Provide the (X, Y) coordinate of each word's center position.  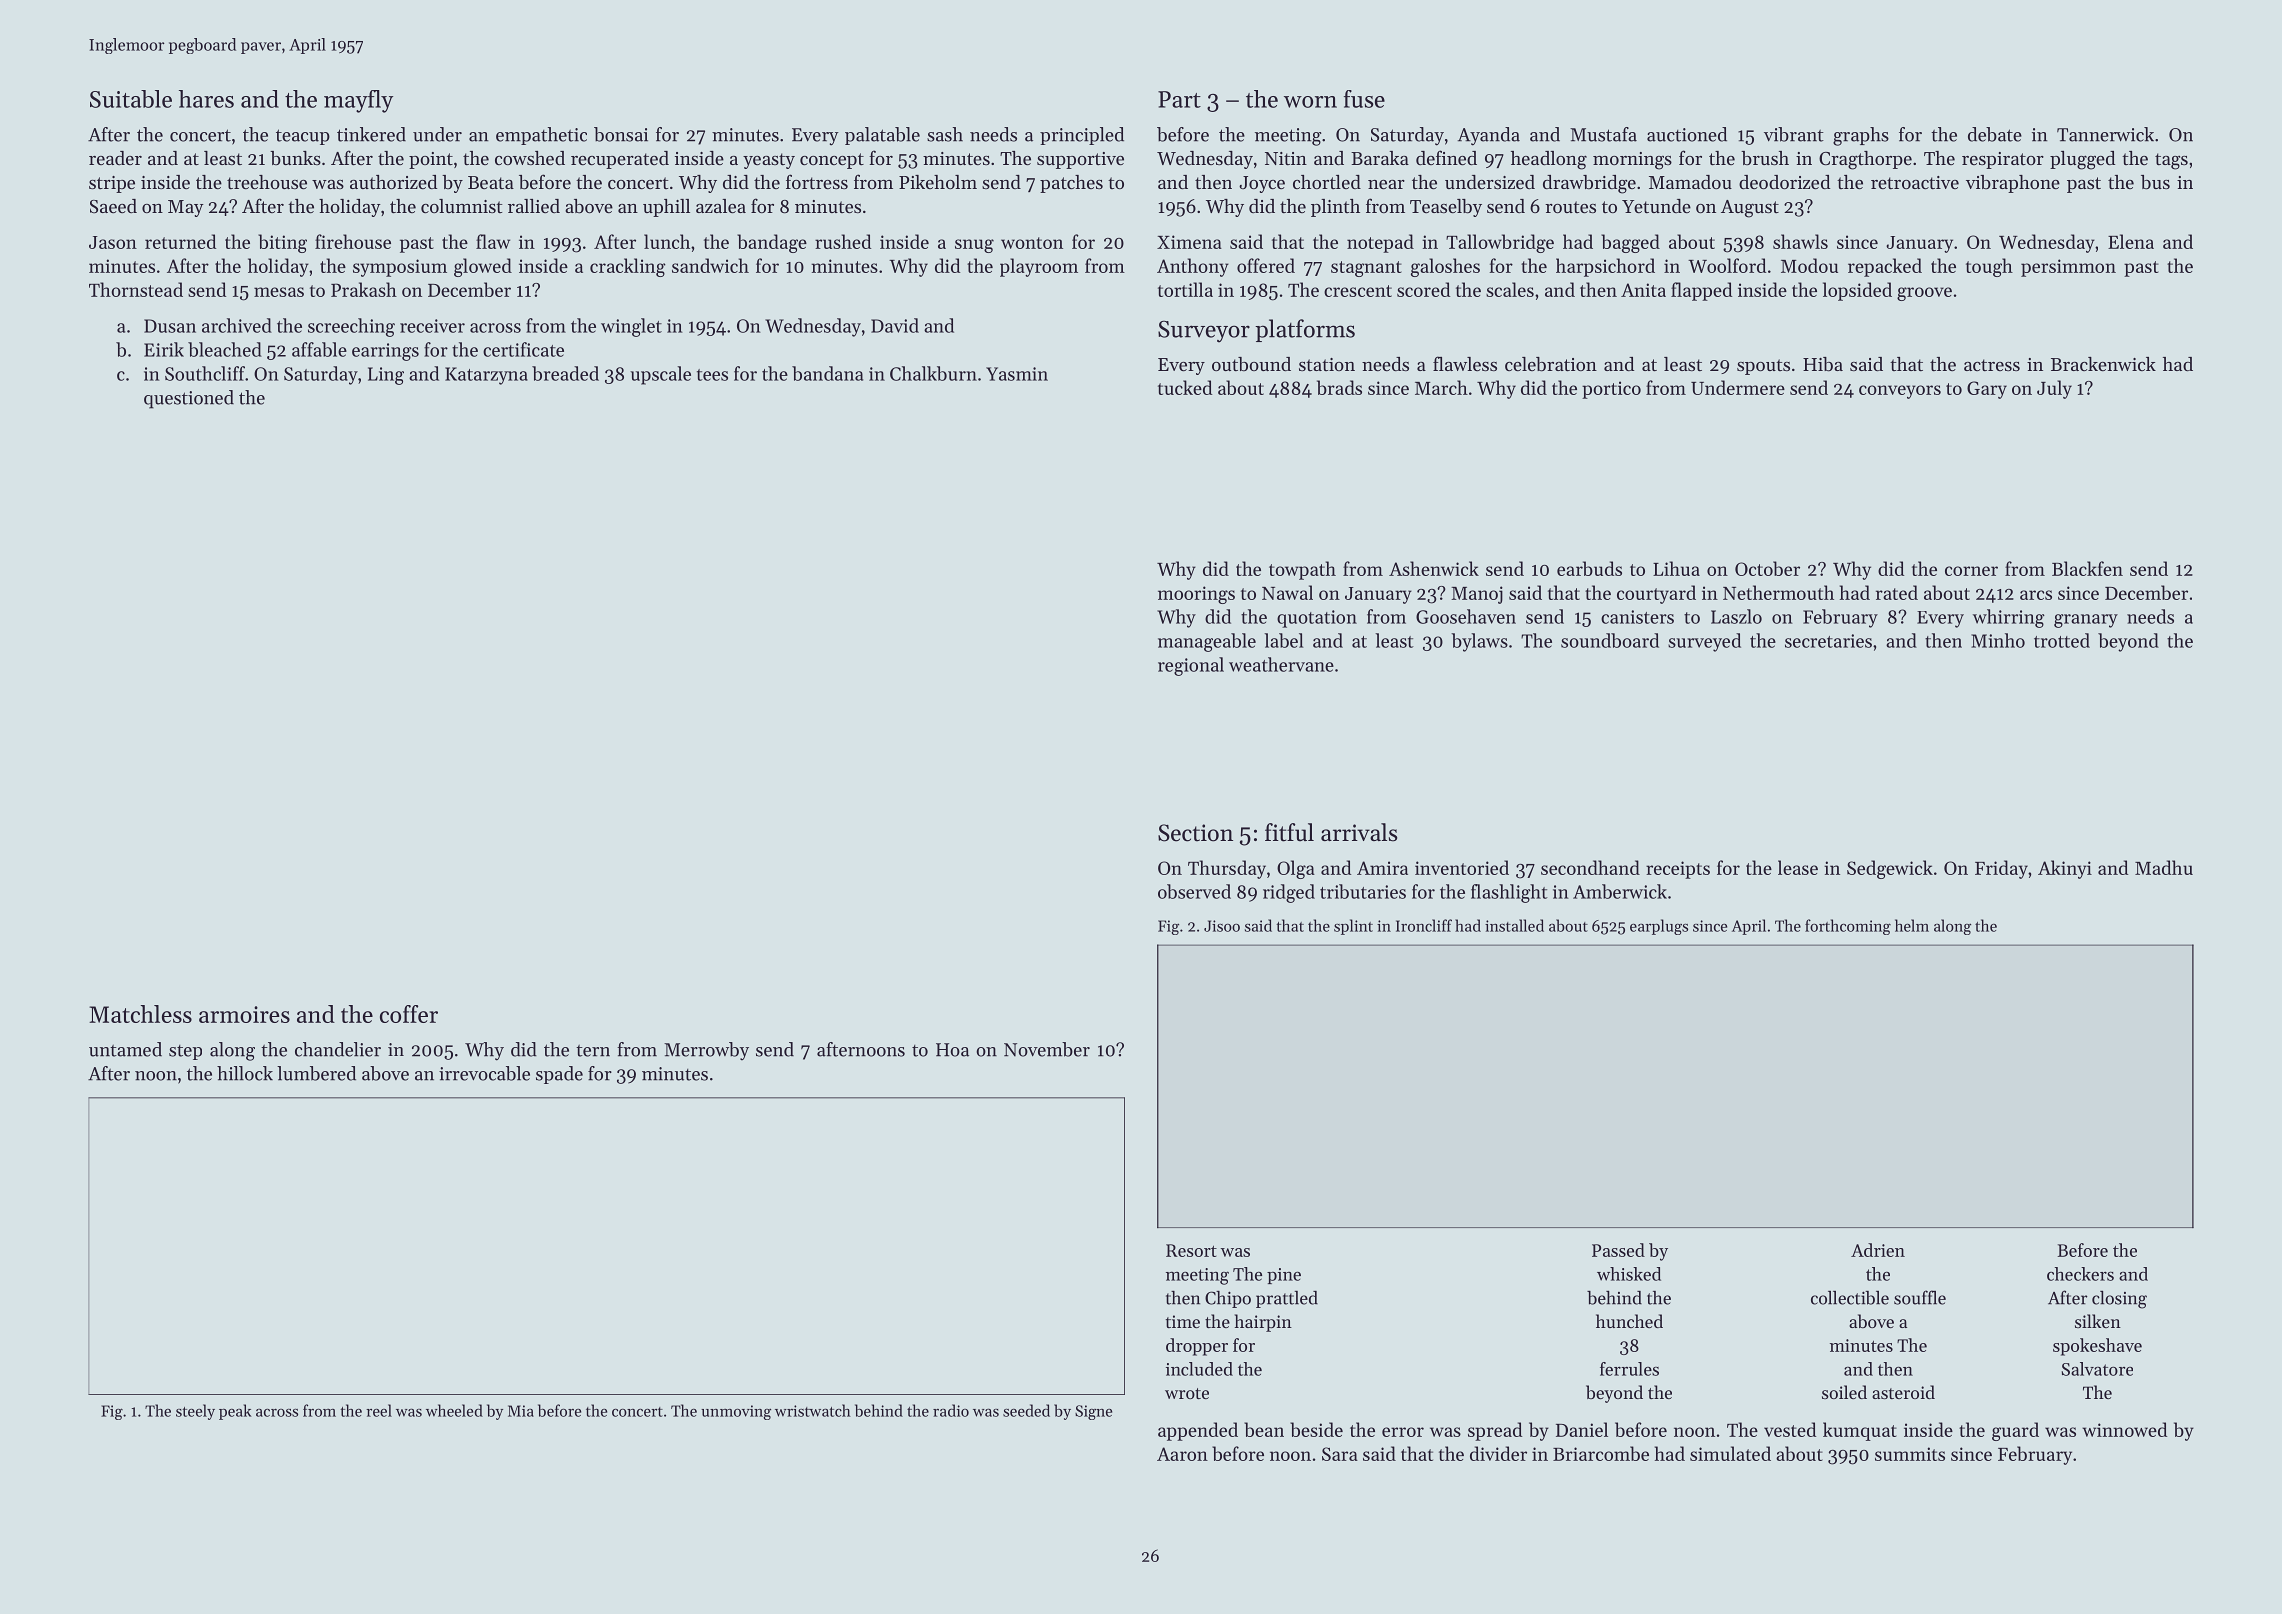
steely (195, 1412)
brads (1339, 387)
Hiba (1823, 364)
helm (1912, 925)
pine (1284, 1276)
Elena (2131, 241)
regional (1191, 666)
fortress (817, 181)
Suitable (131, 99)
